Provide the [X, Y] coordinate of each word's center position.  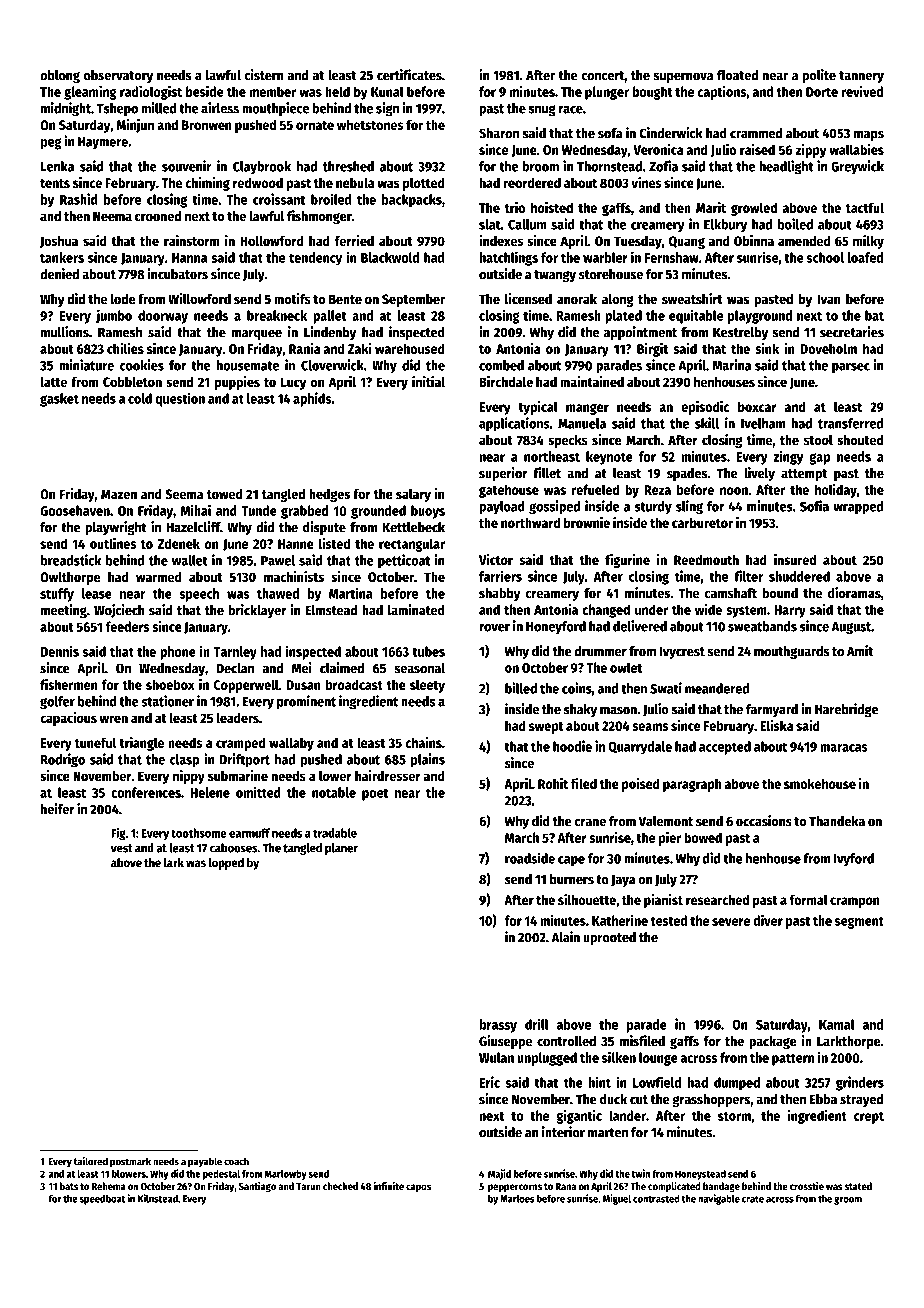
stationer [167, 701]
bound [780, 593]
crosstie [807, 1186]
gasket [59, 400]
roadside [530, 858]
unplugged [547, 1059]
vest [122, 848]
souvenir [187, 166]
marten [608, 1133]
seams [650, 727]
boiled [795, 224]
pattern [793, 1059]
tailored [90, 1161]
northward [530, 522]
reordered [532, 182]
